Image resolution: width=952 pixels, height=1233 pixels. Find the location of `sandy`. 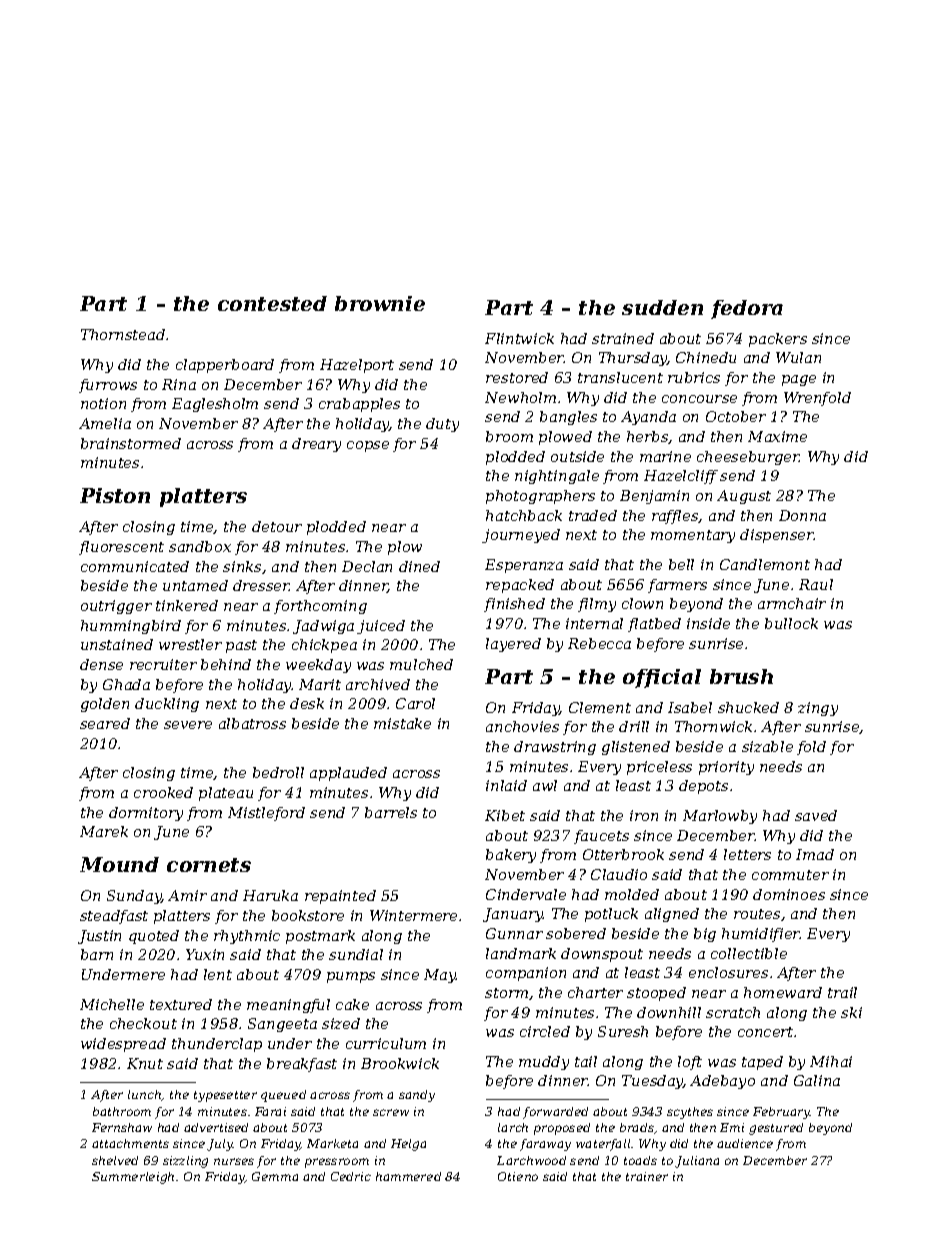

sandy is located at coordinates (417, 1096).
